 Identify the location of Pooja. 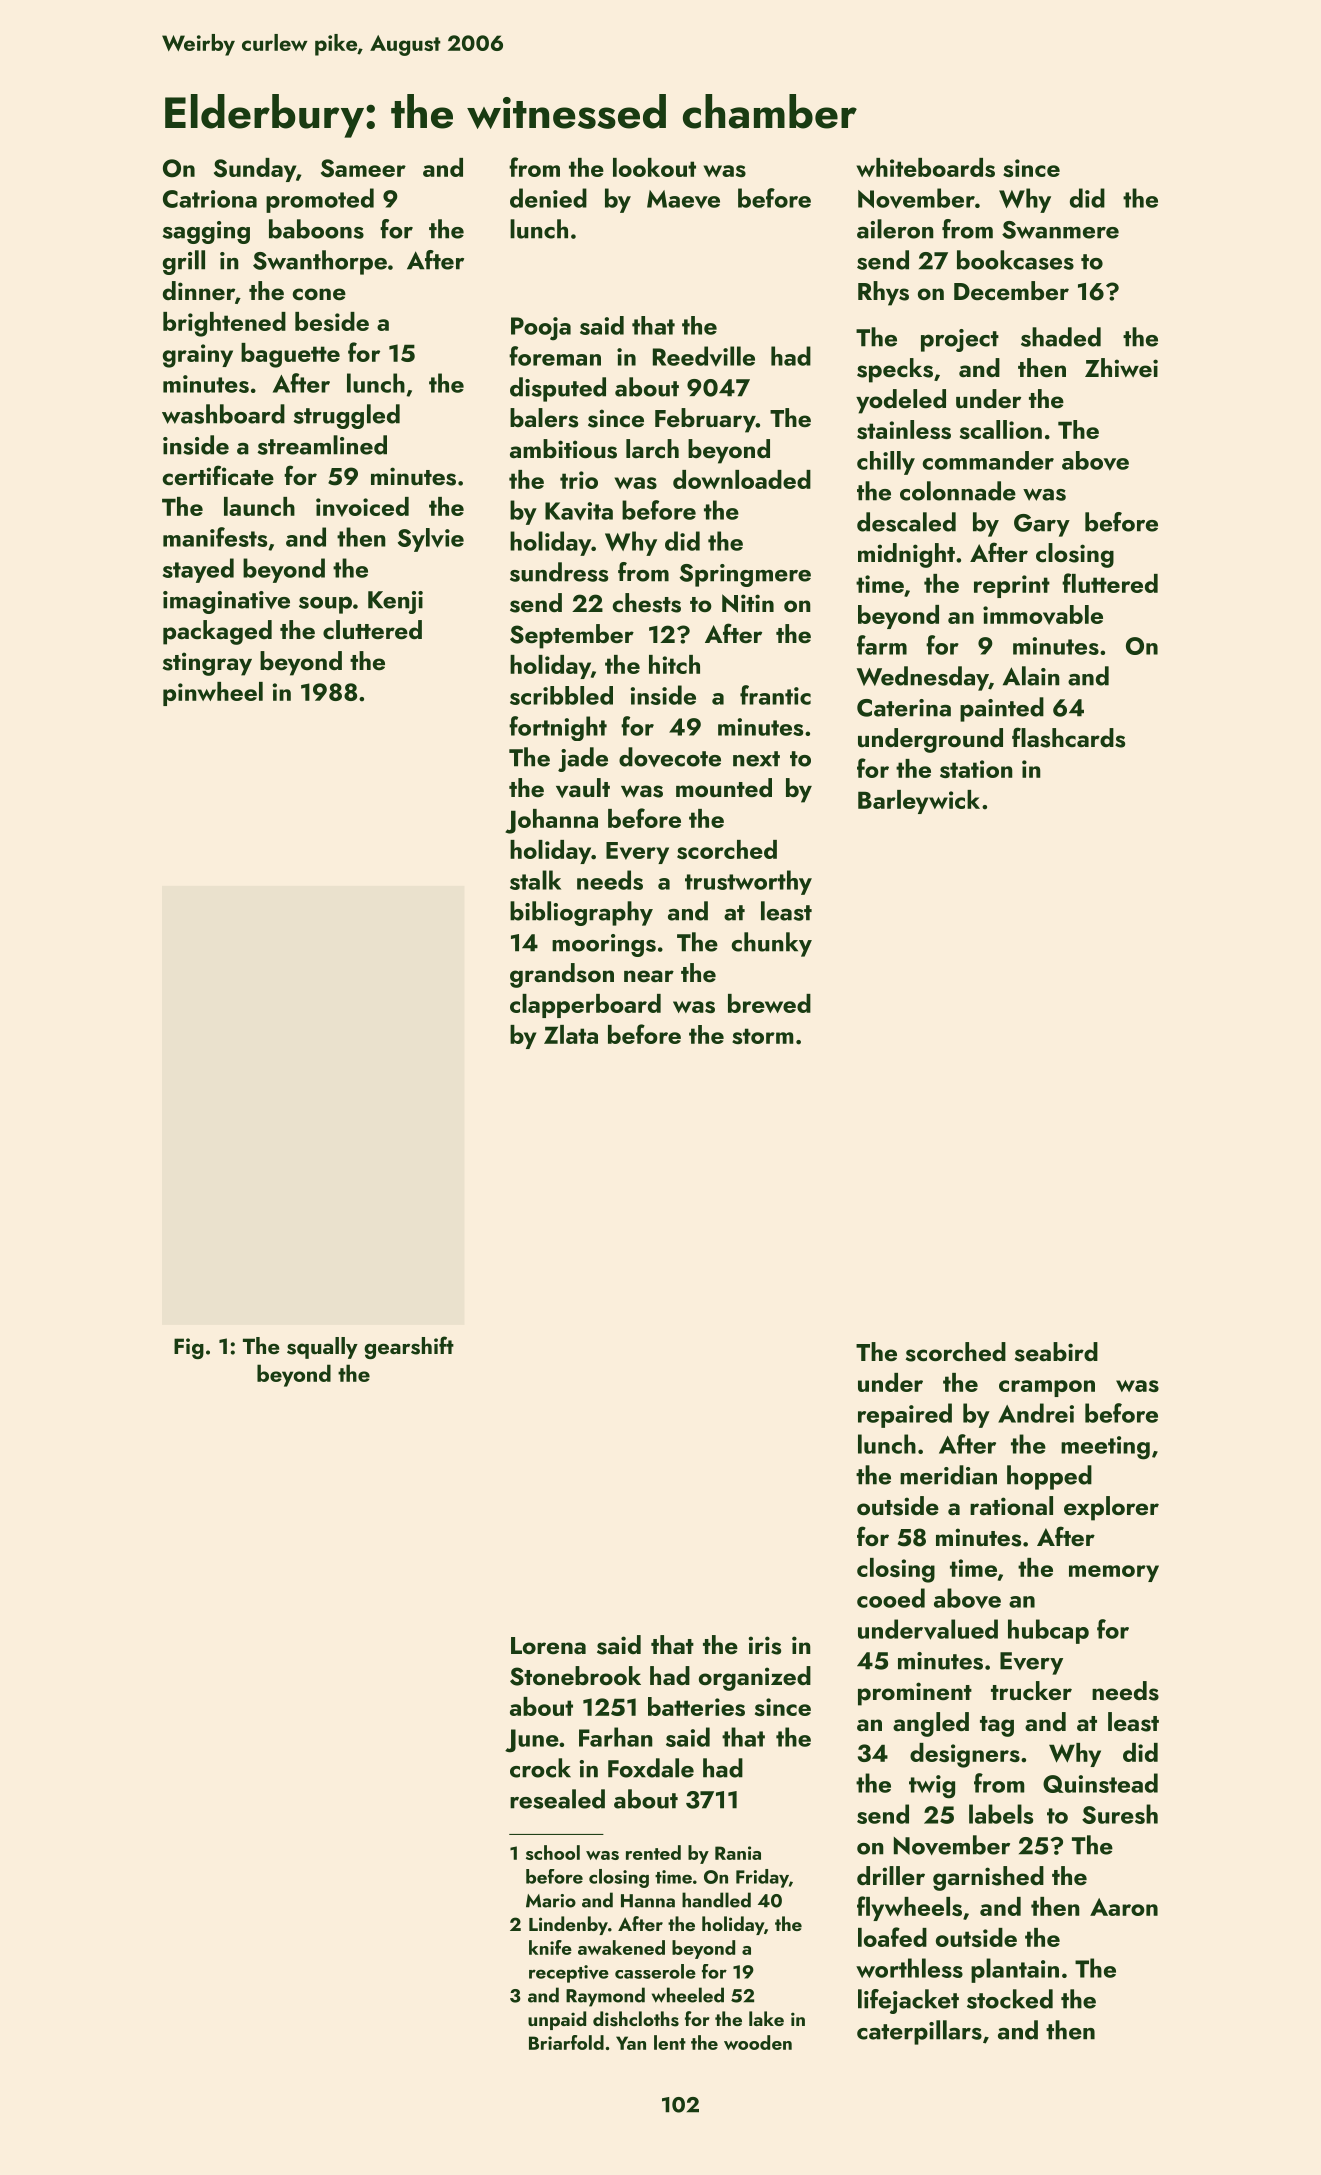
(541, 329).
